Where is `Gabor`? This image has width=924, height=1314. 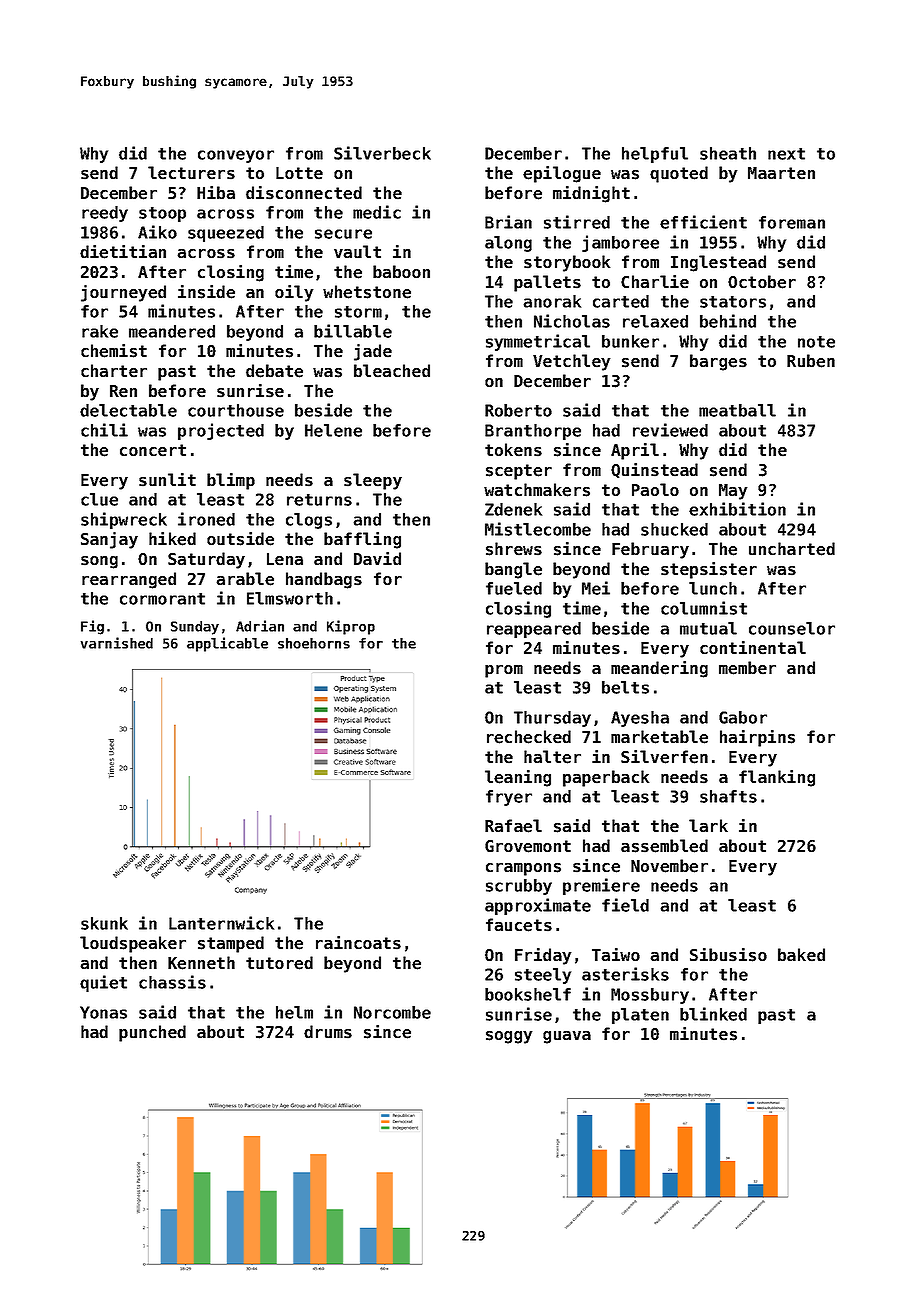 Gabor is located at coordinates (743, 717).
